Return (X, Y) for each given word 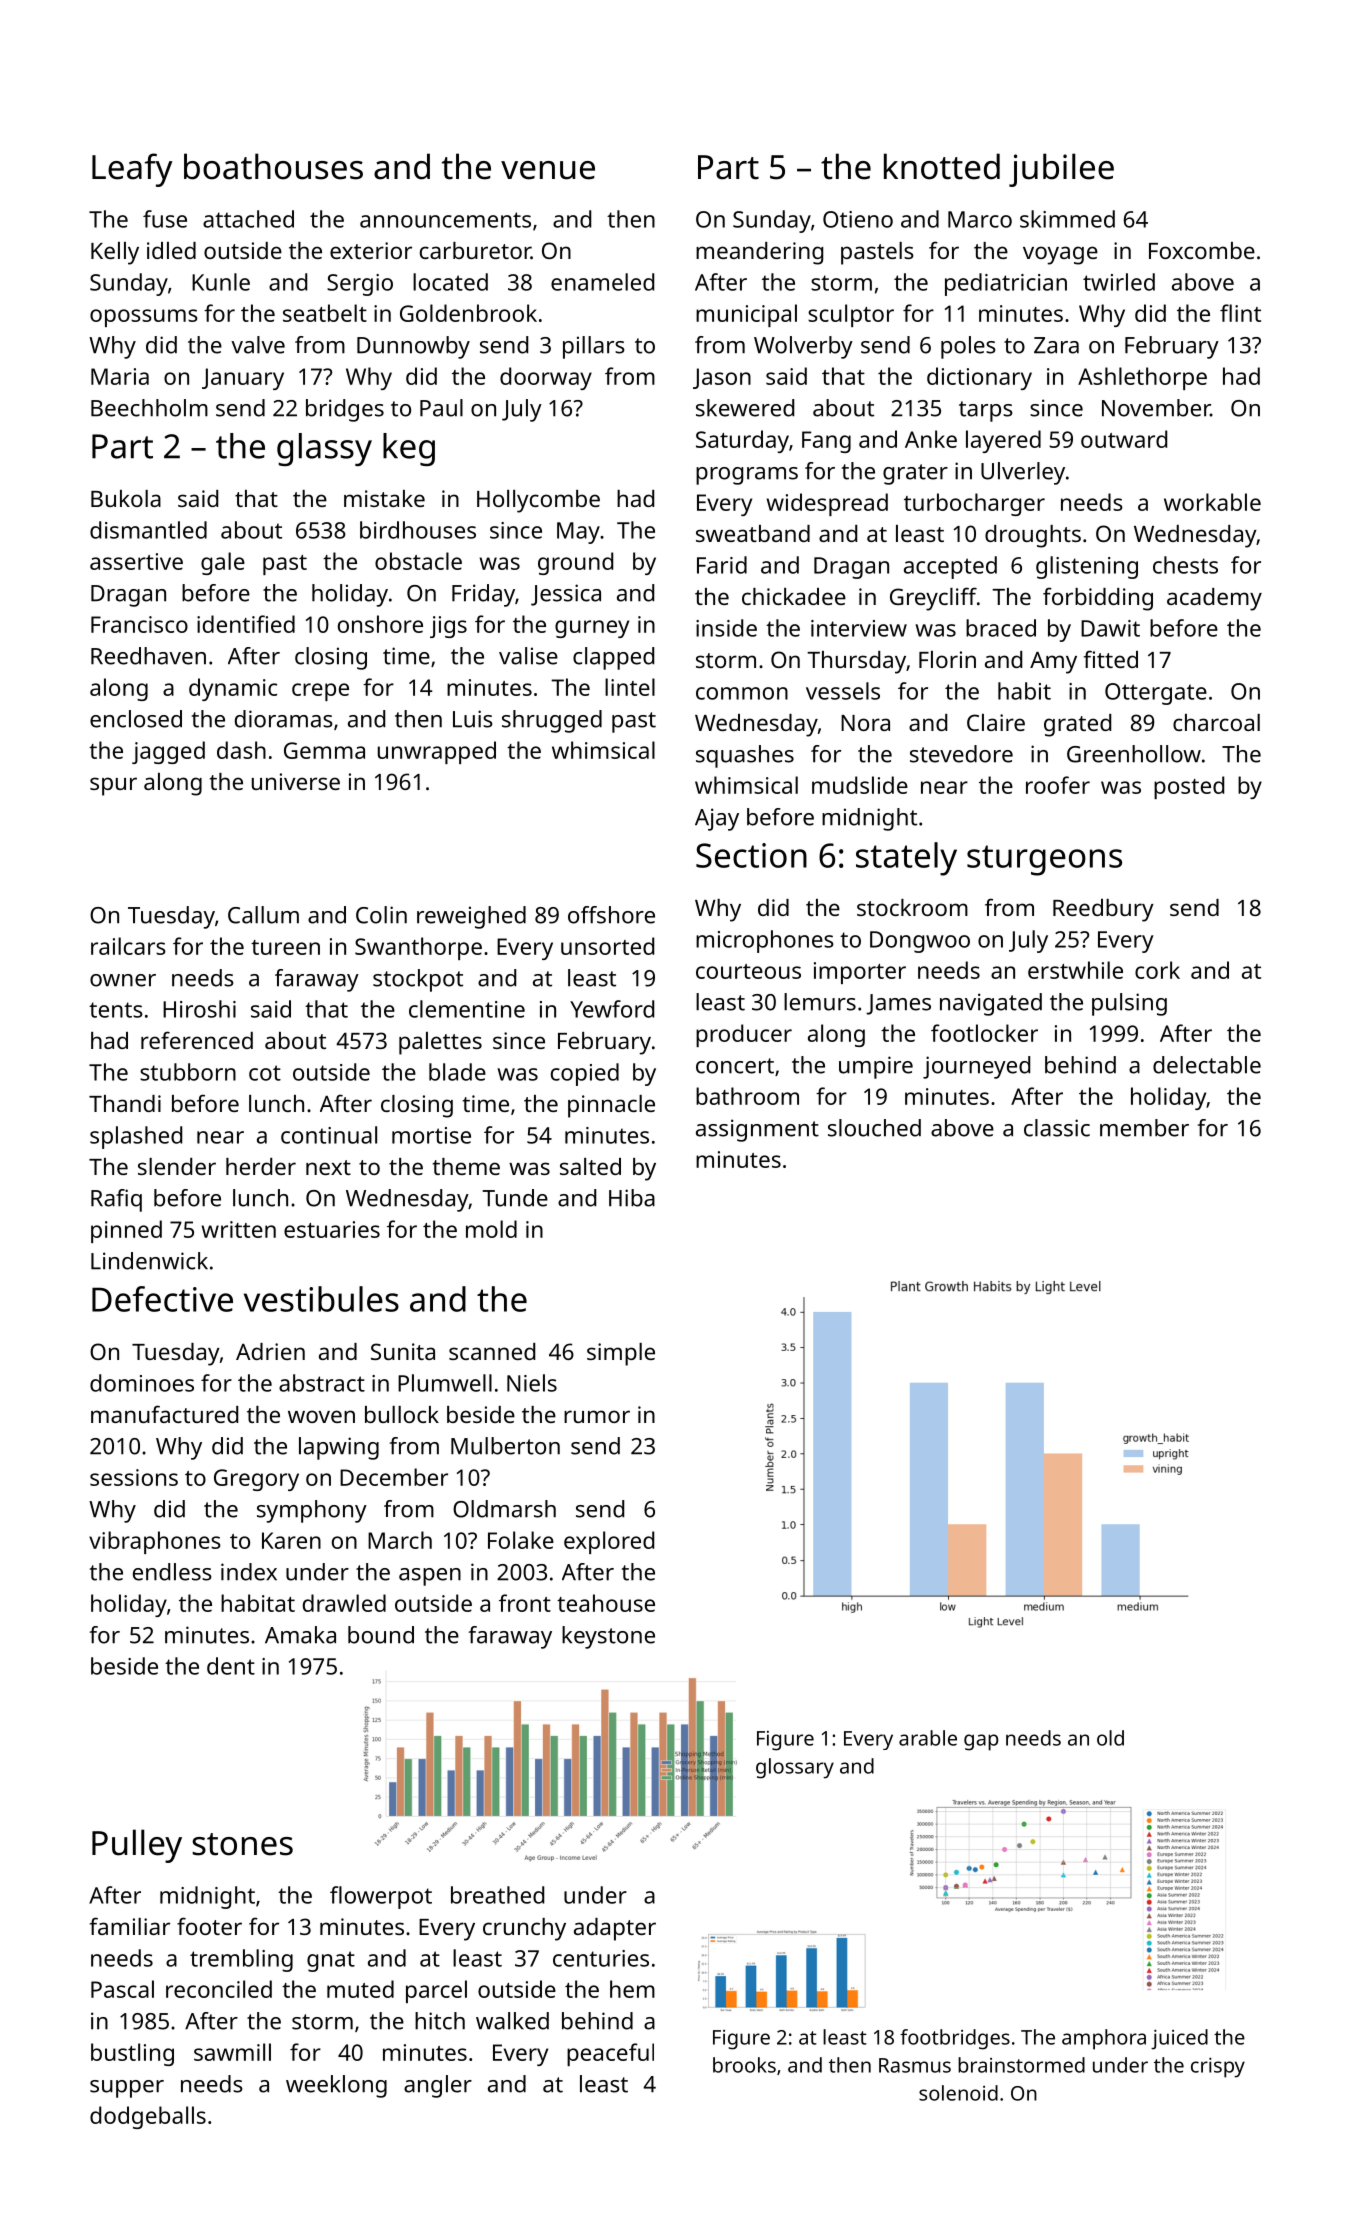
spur (113, 786)
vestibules (321, 1299)
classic (1057, 1128)
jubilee (1061, 170)
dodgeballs (148, 2117)
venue (548, 170)
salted (590, 1166)
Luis (473, 719)
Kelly (115, 253)
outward (1124, 439)
